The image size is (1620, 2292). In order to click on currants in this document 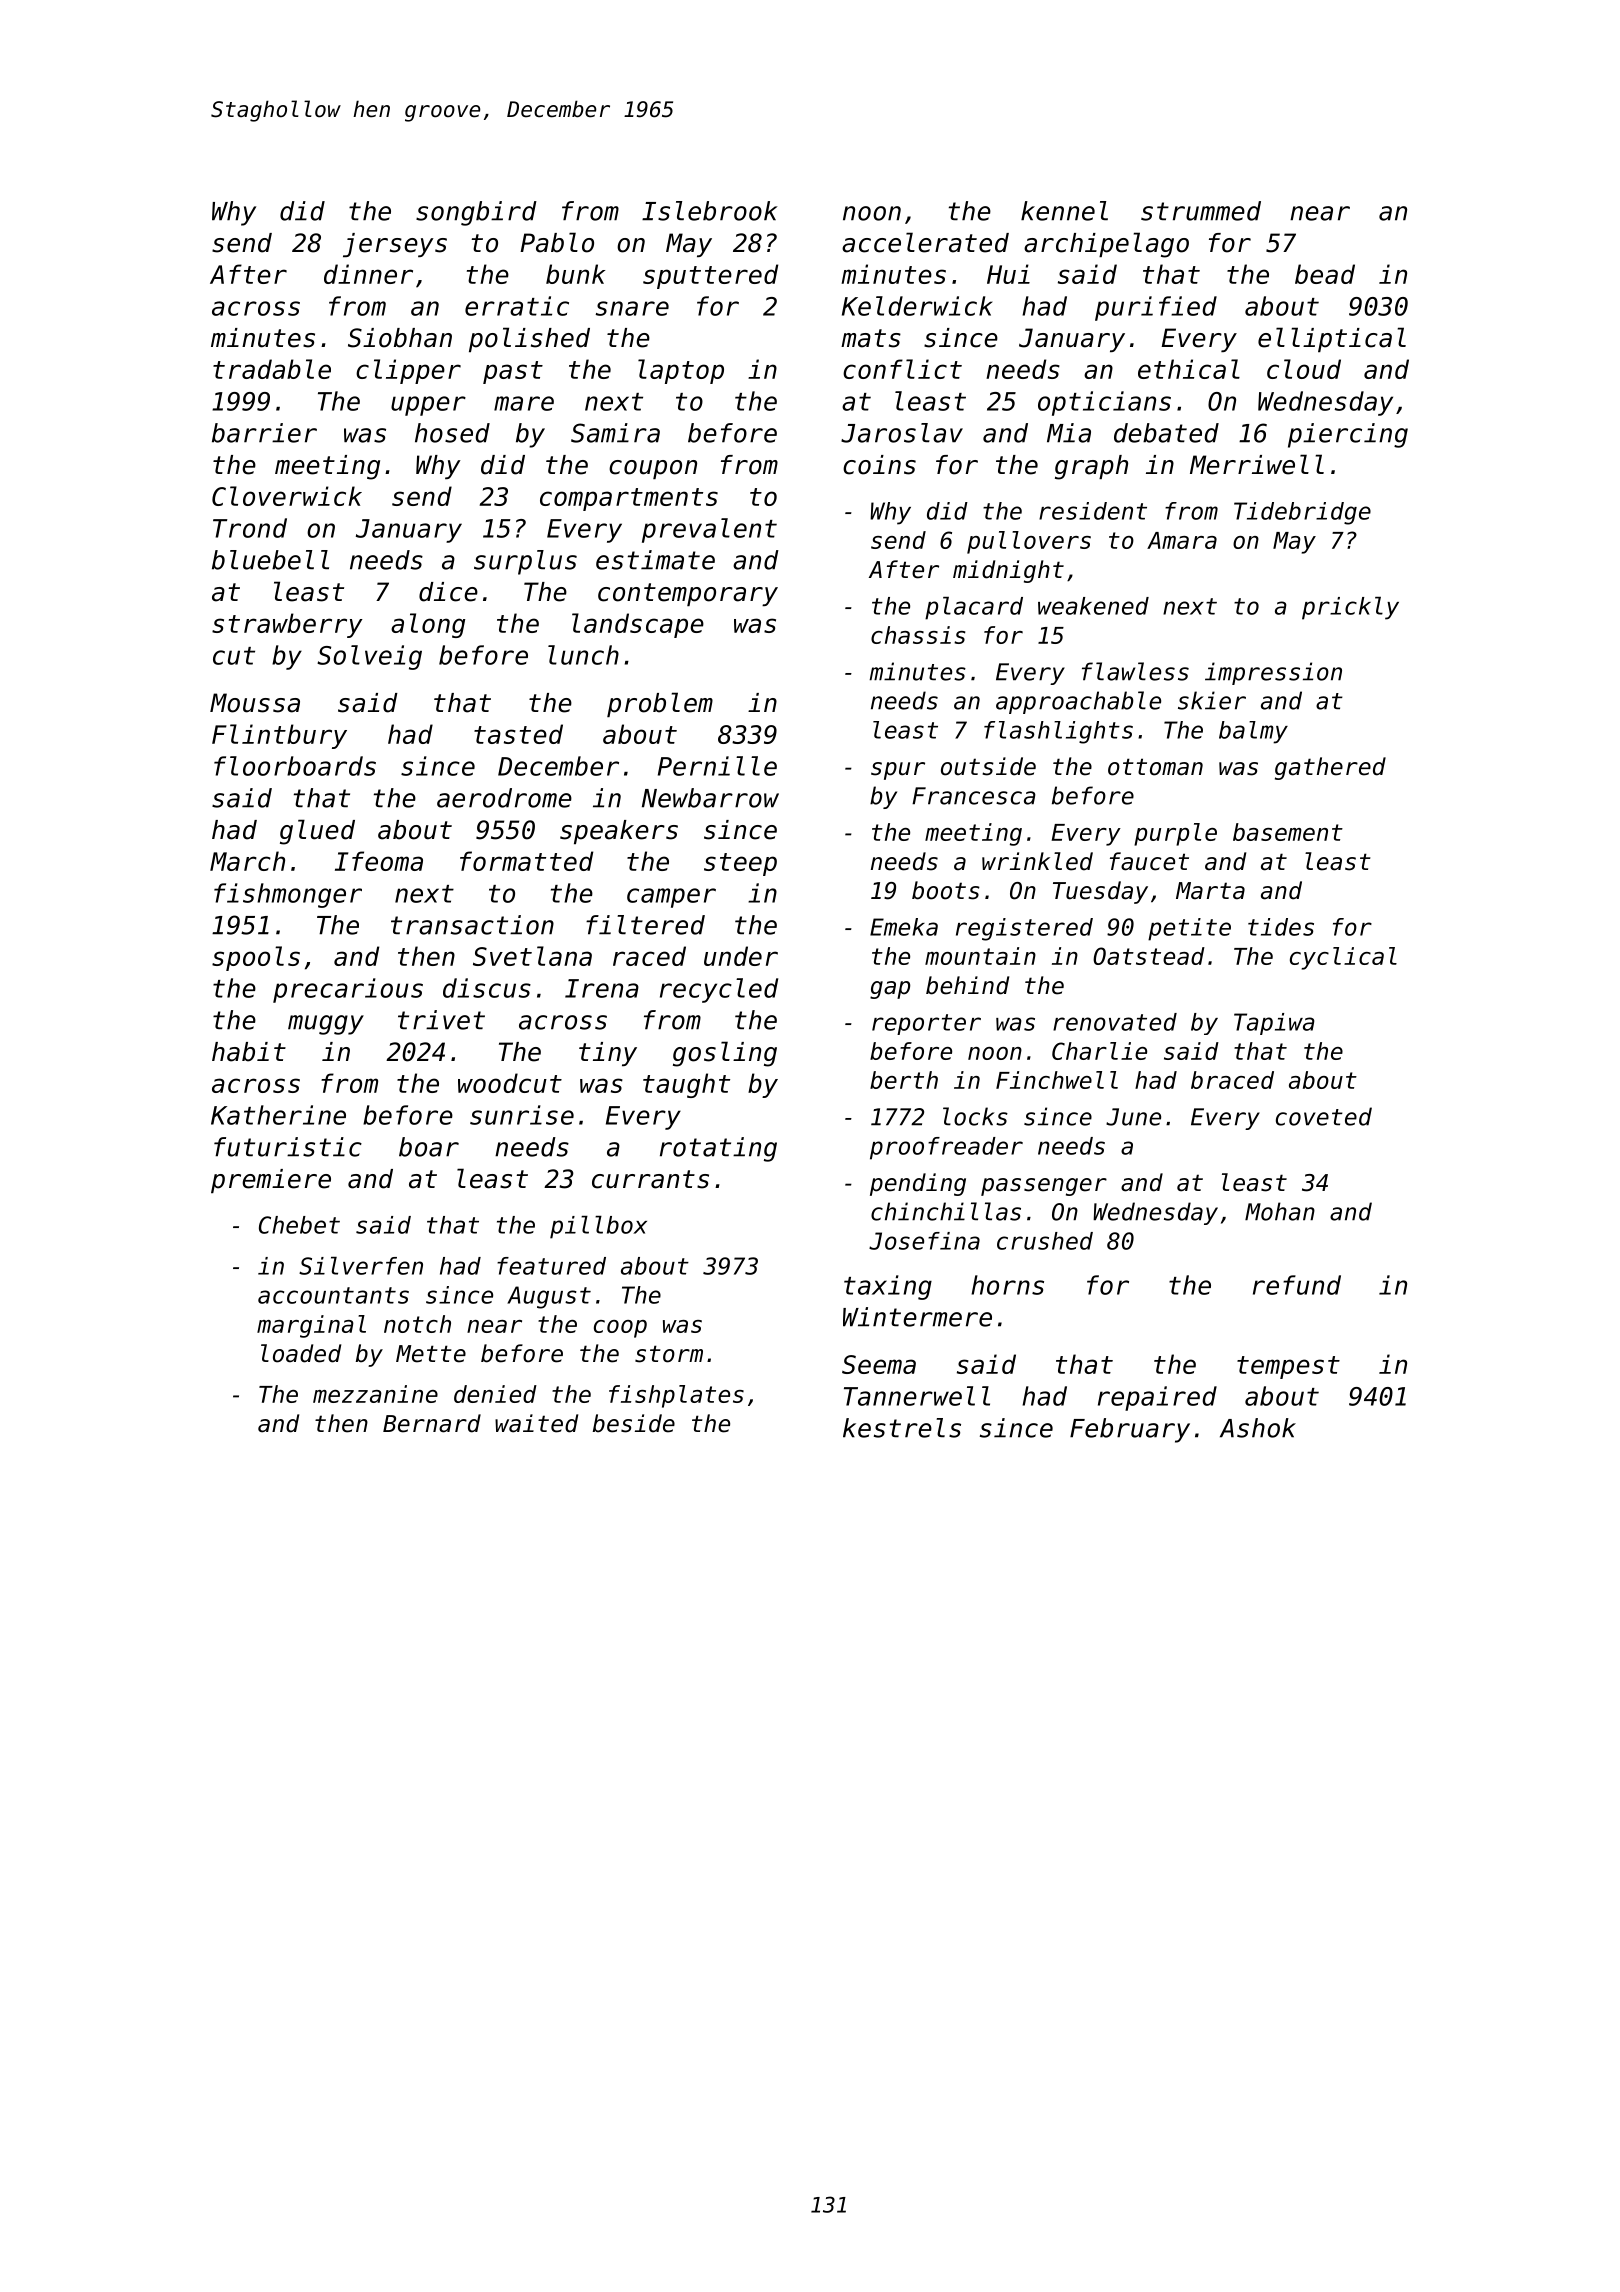, I will do `click(650, 1179)`.
